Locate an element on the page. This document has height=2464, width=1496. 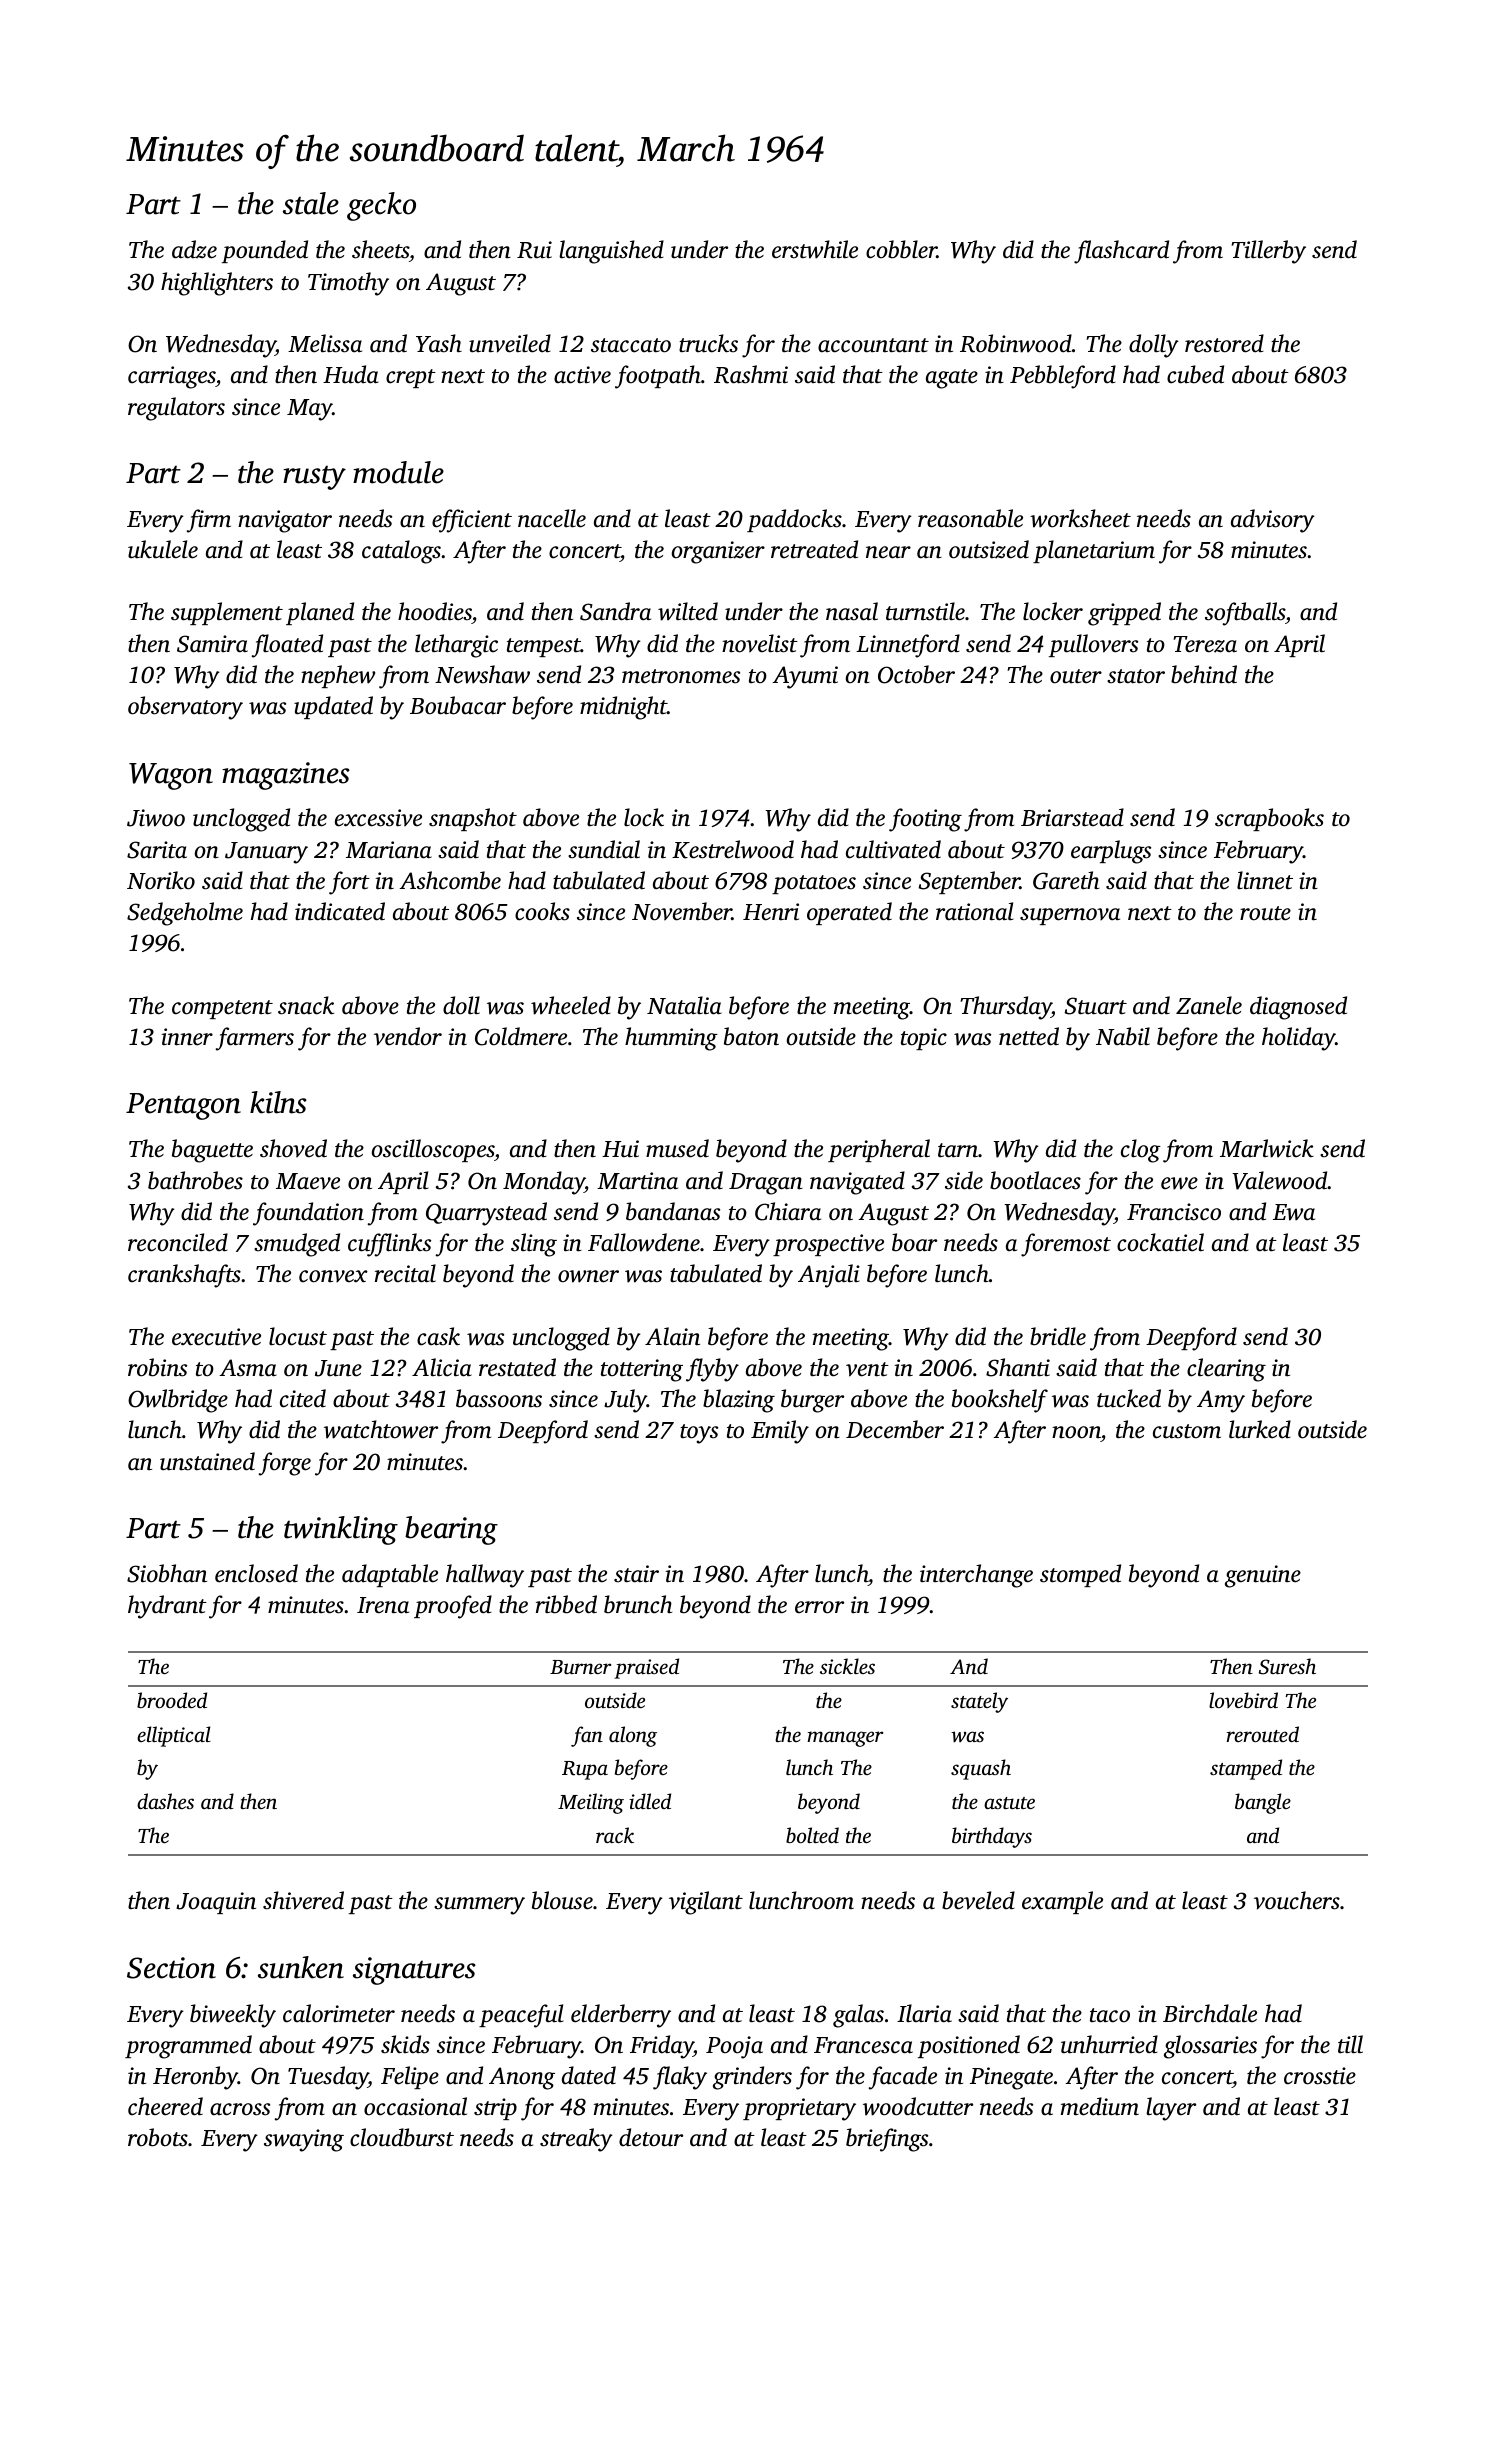
idled is located at coordinates (650, 1801).
